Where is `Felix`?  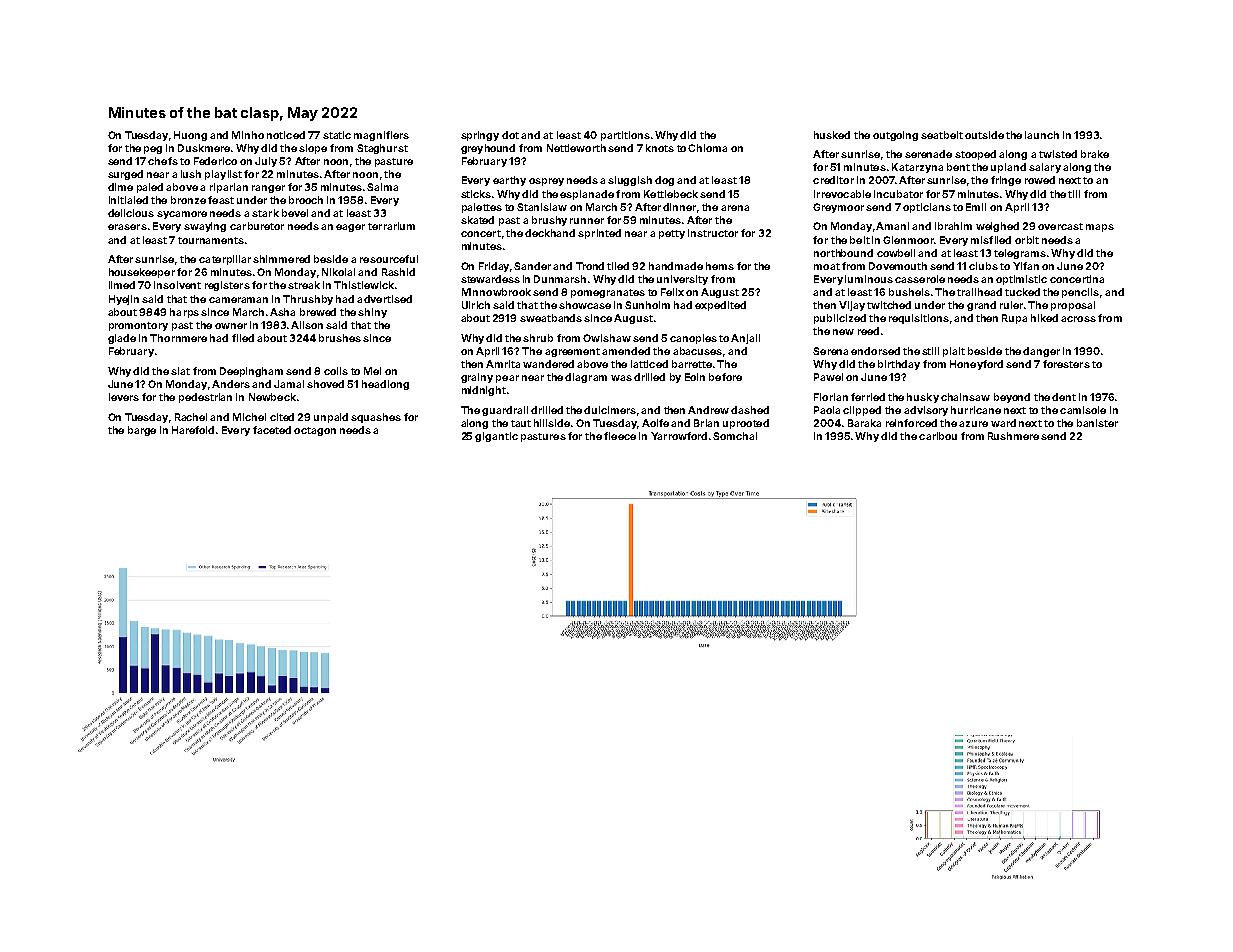
Felix is located at coordinates (672, 292).
